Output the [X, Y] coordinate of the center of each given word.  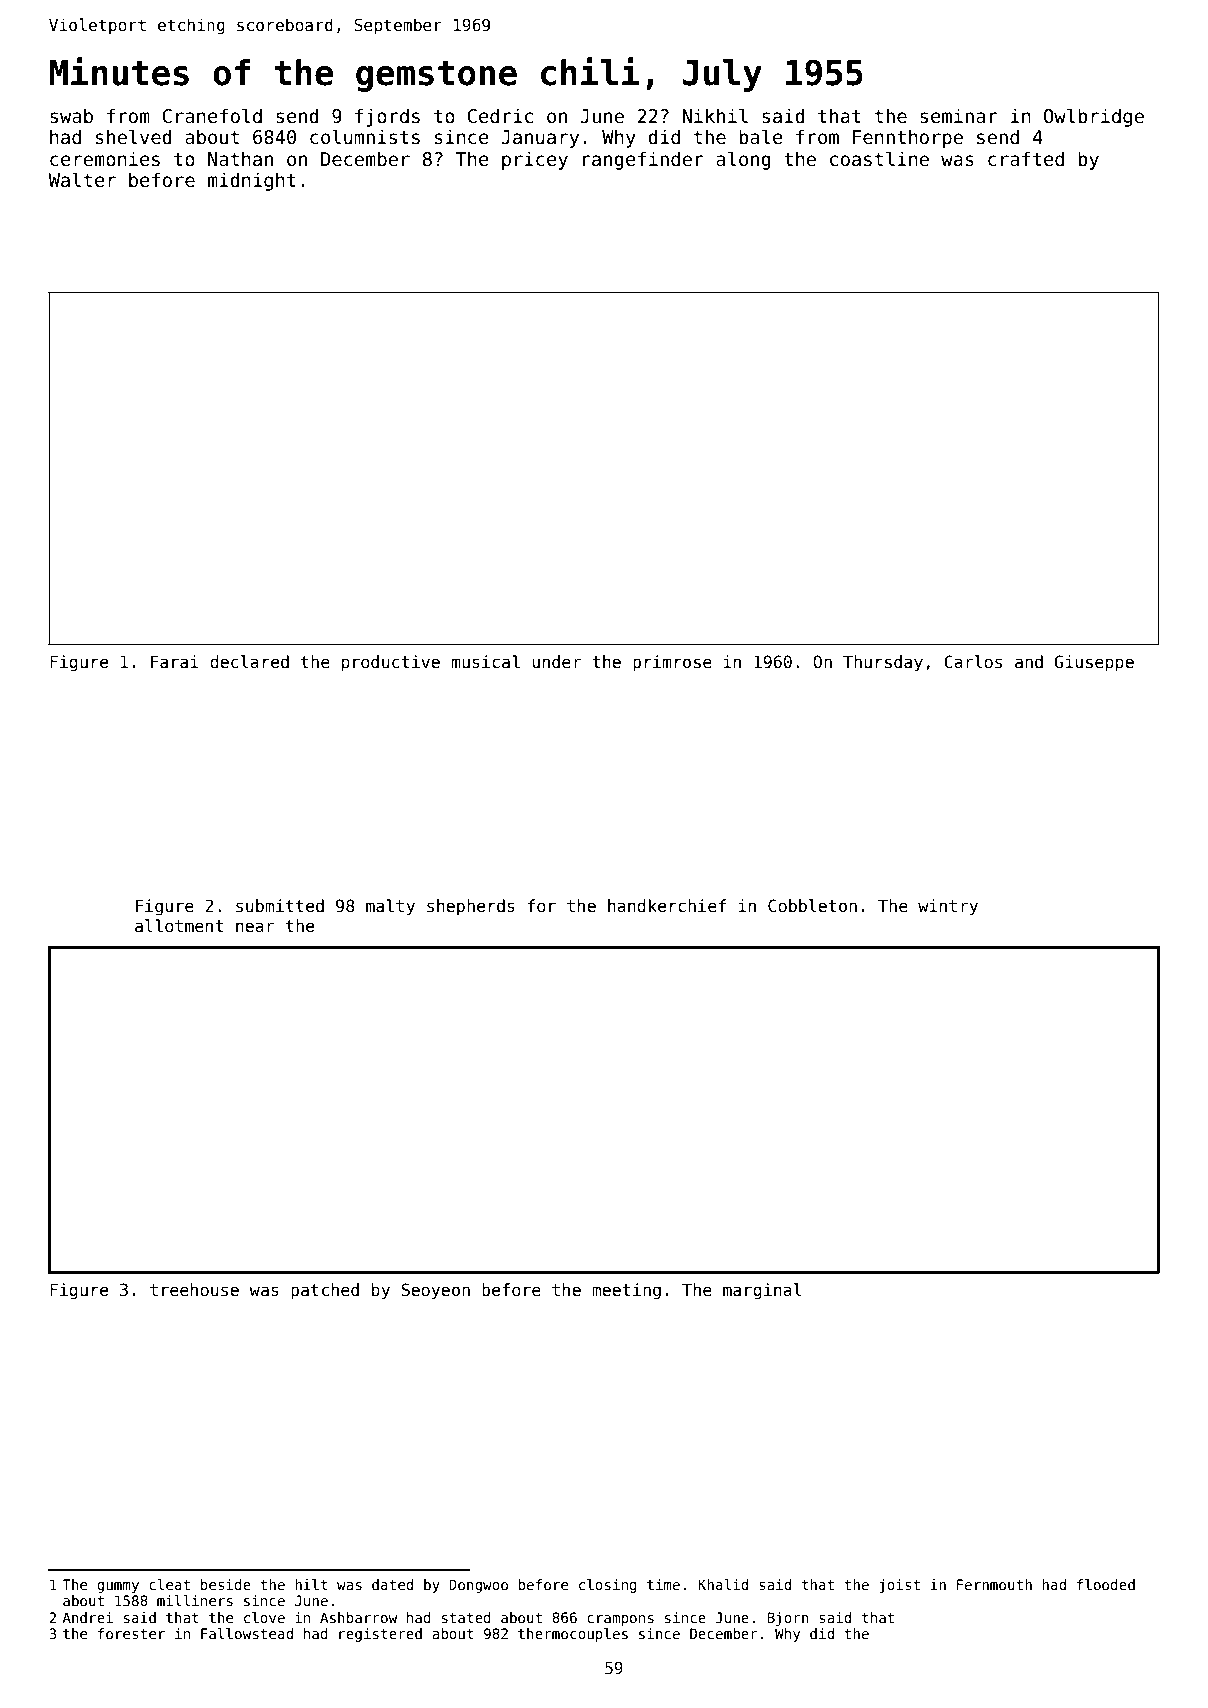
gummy [118, 1587]
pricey [535, 160]
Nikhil [715, 115]
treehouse [194, 1290]
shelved [134, 137]
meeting [626, 1291]
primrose [672, 663]
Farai [175, 662]
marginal [762, 1291]
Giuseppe [1094, 663]
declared [249, 662]
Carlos [973, 662]
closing [608, 1586]
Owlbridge [1094, 117]
